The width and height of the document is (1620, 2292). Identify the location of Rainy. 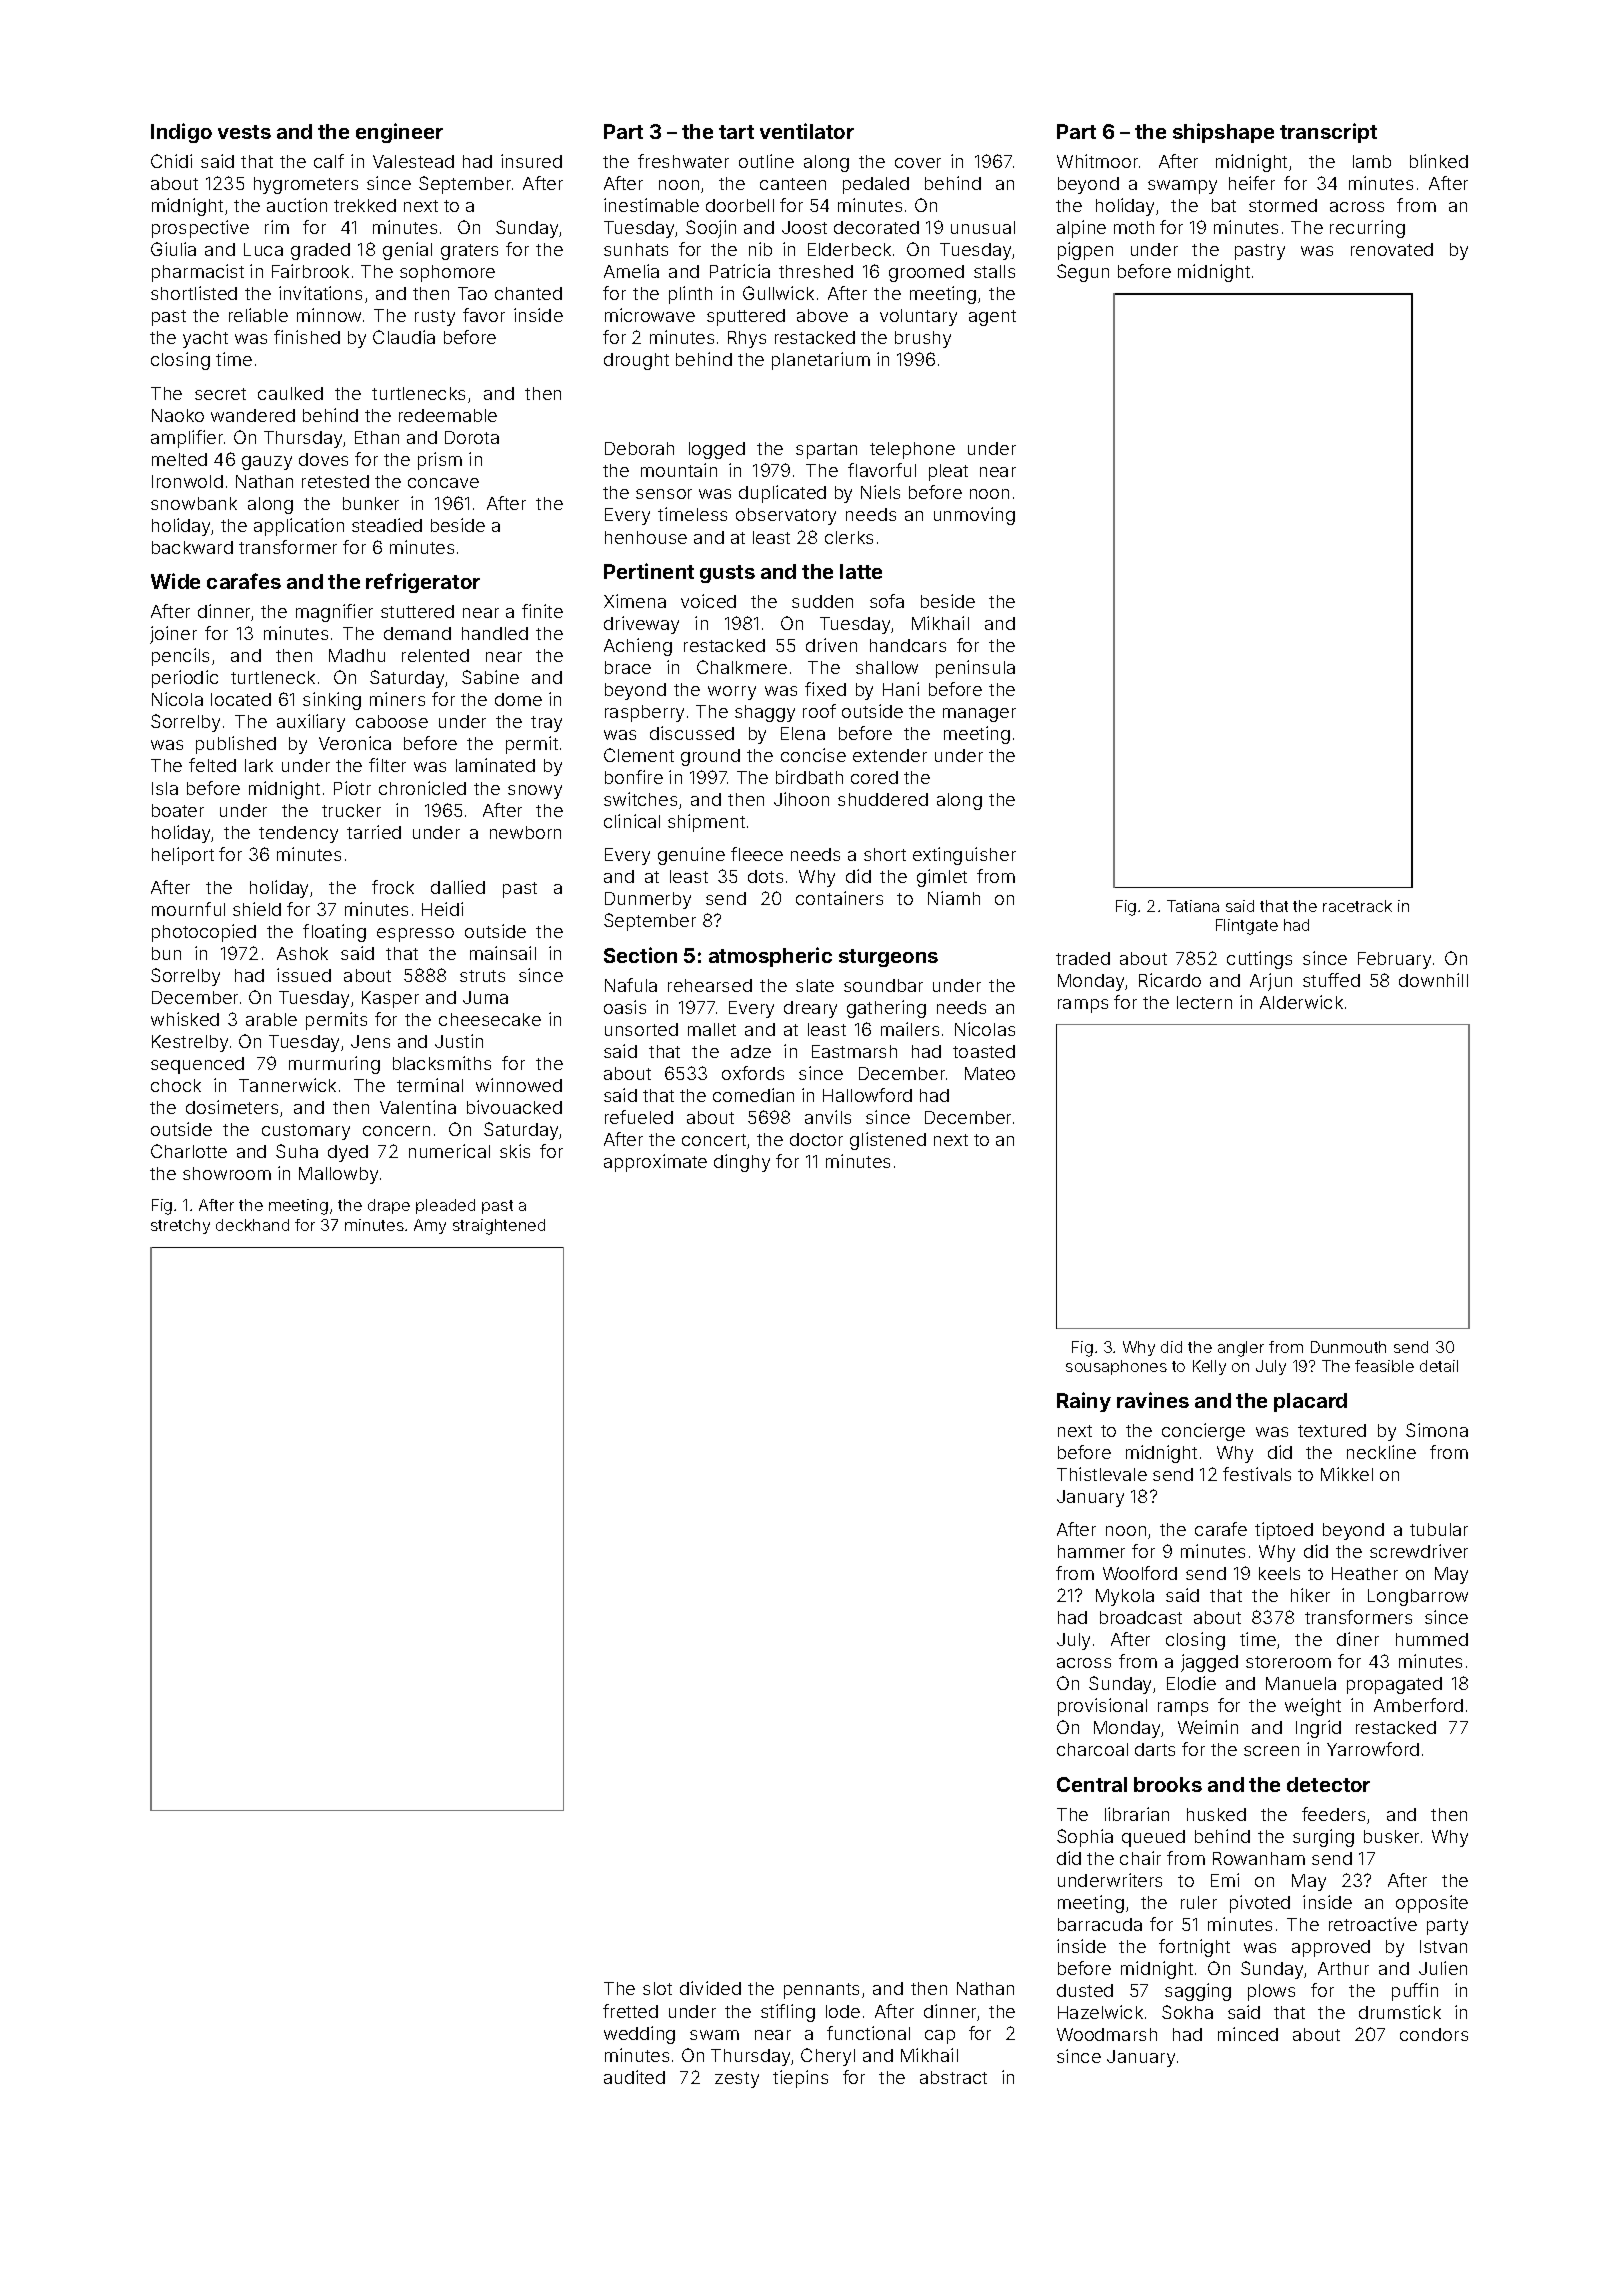
(1084, 1402).
